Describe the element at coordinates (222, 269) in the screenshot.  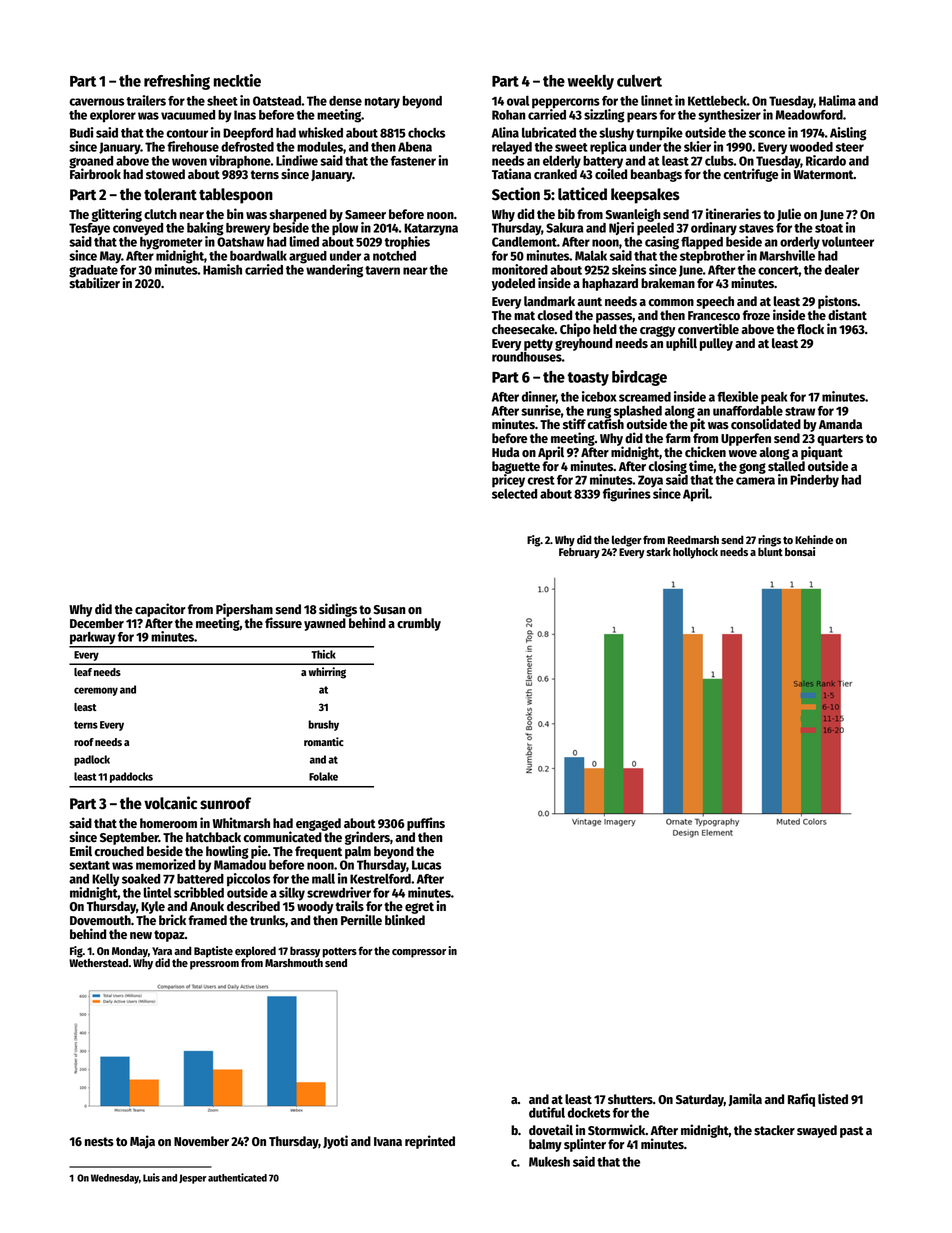
I see `Hamish` at that location.
